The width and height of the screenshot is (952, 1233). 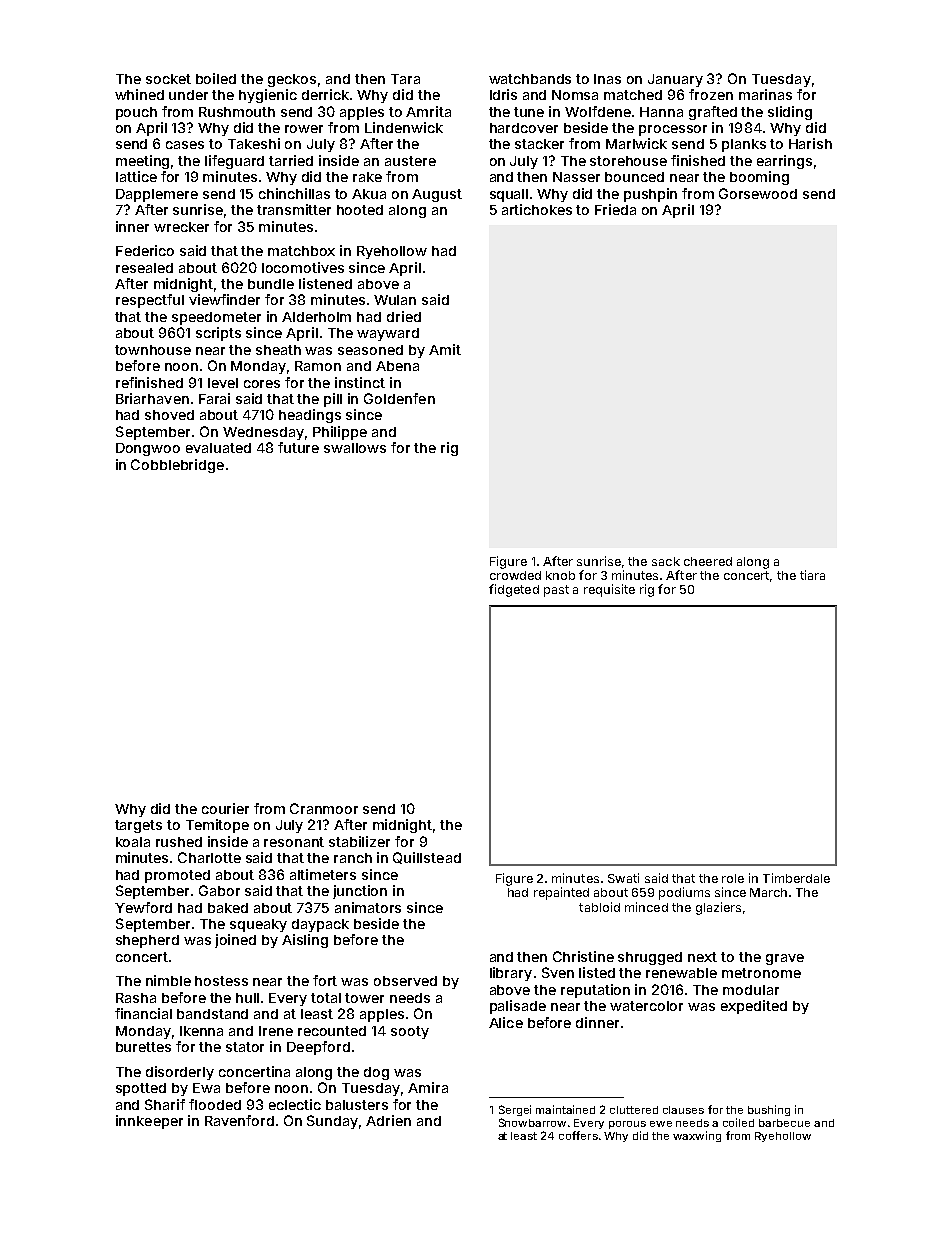 What do you see at coordinates (399, 398) in the screenshot?
I see `Goldenfen` at bounding box center [399, 398].
